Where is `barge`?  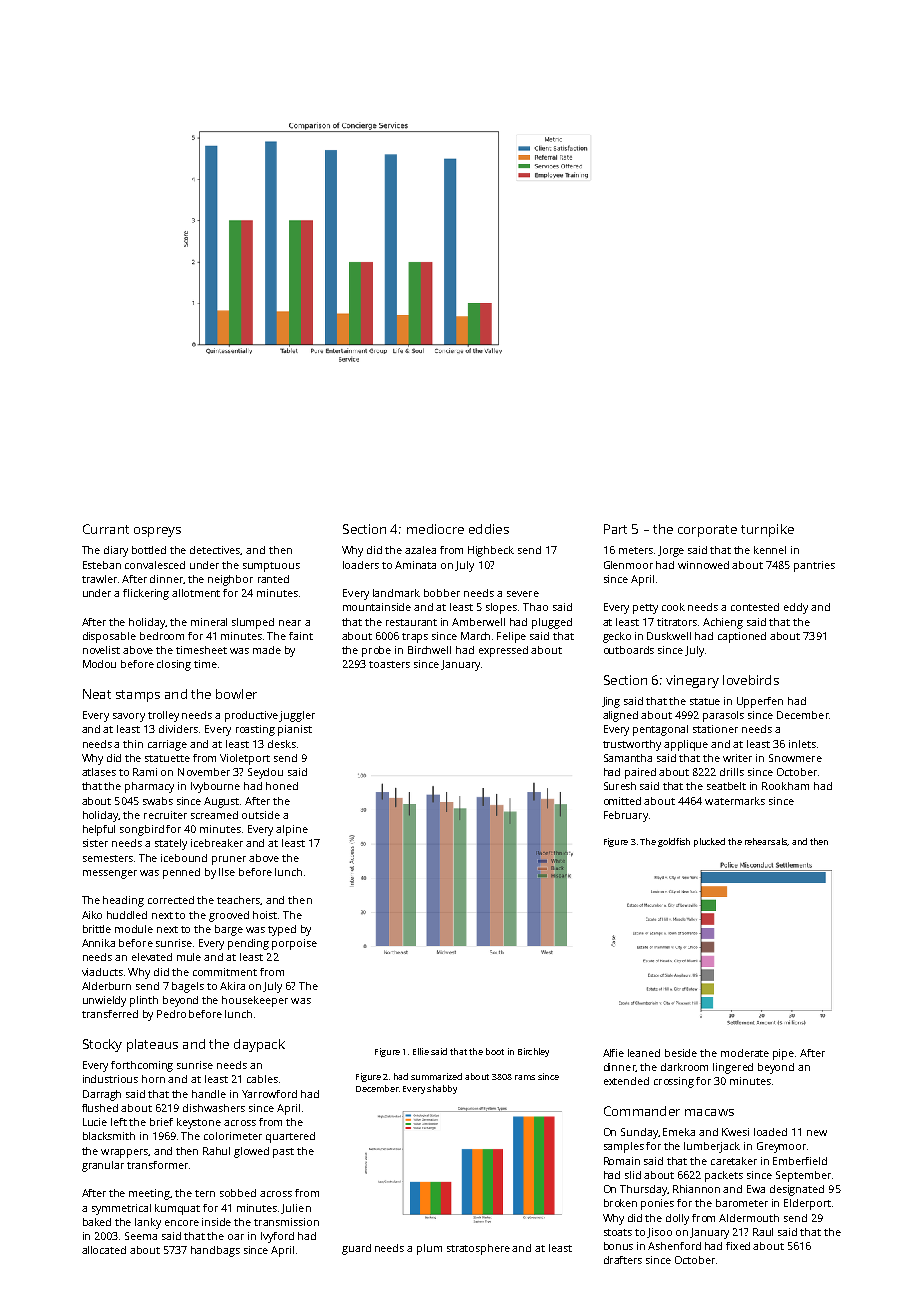 barge is located at coordinates (229, 930).
